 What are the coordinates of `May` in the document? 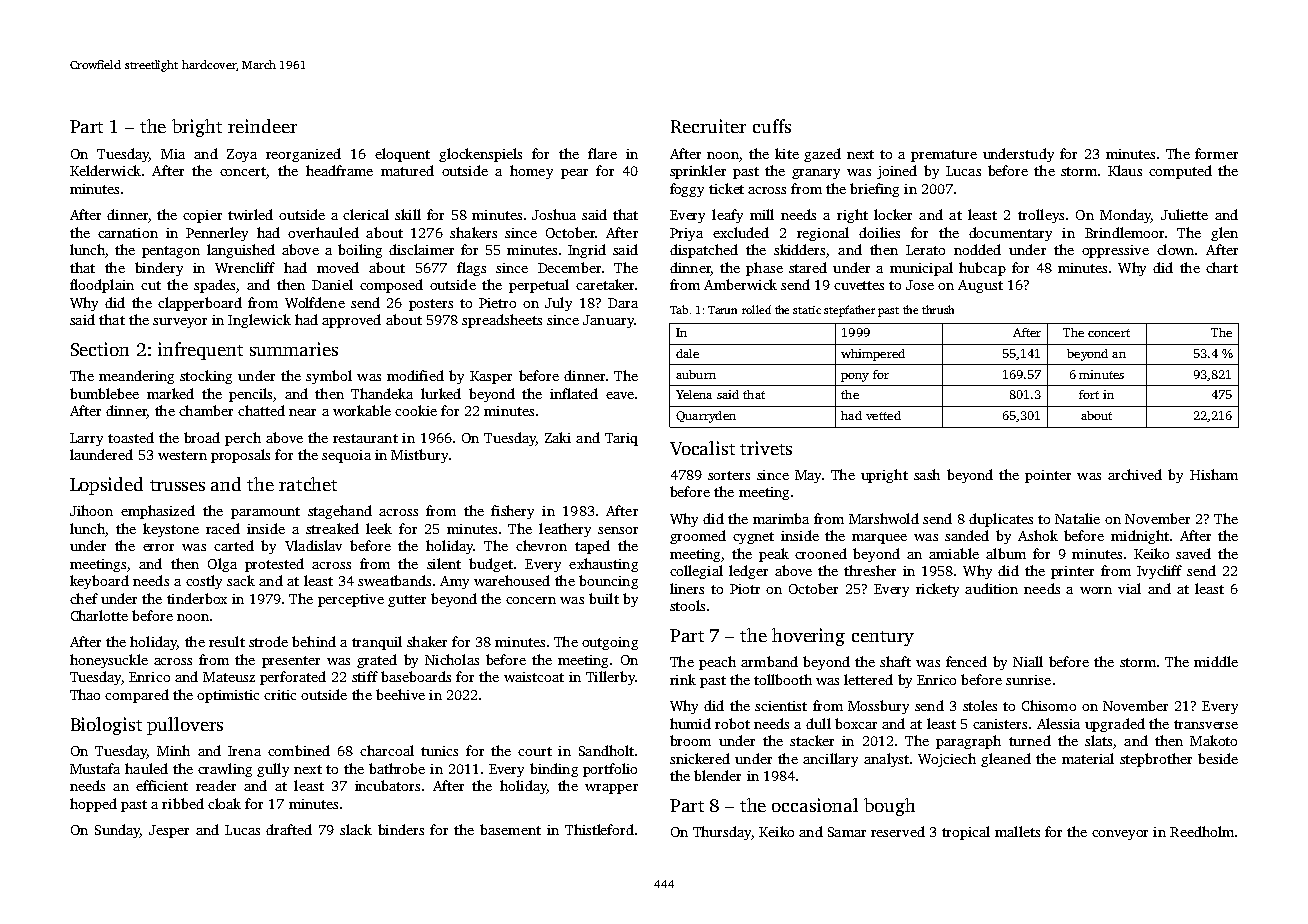 It's located at (808, 476).
